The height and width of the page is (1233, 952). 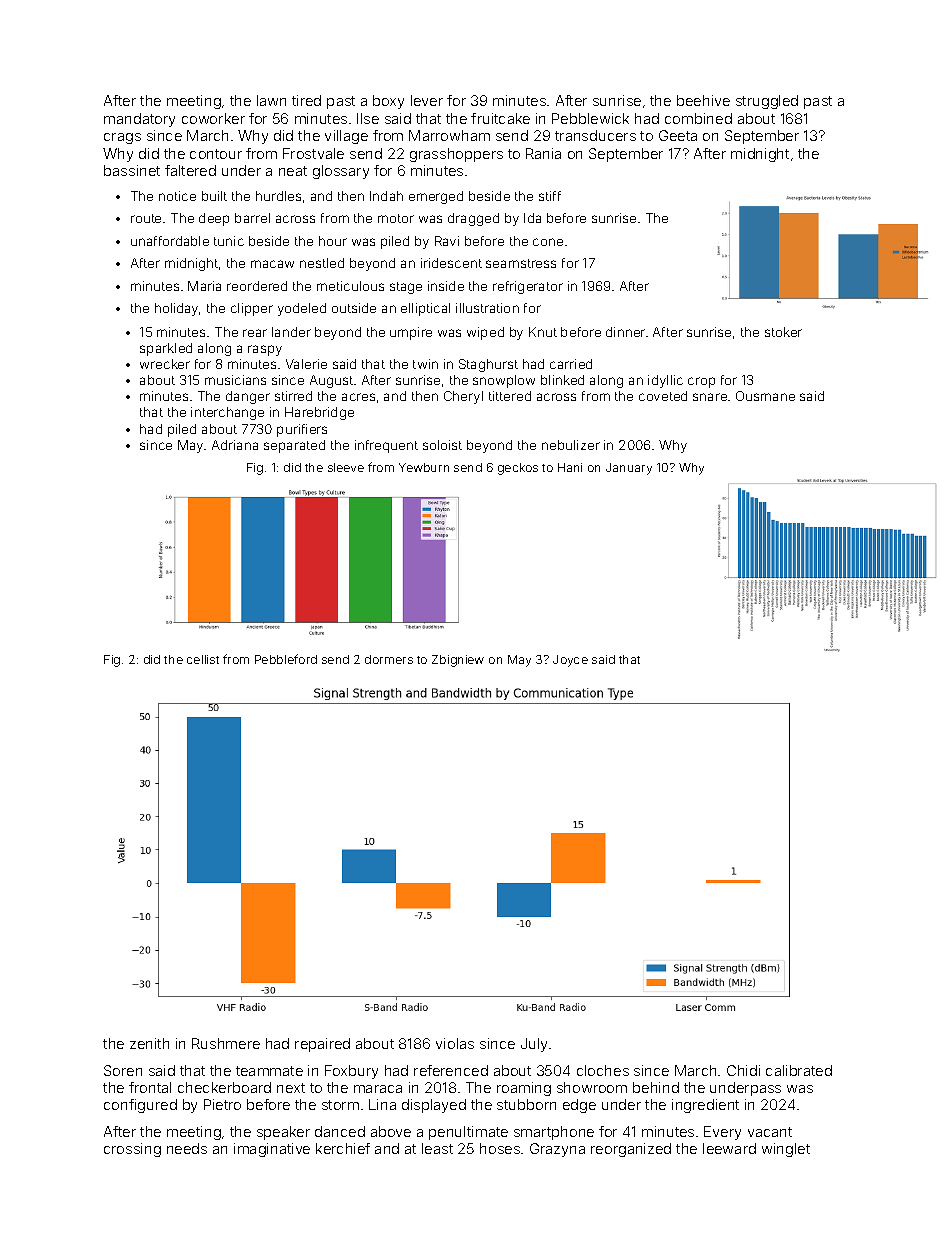 I want to click on dormers, so click(x=389, y=659).
